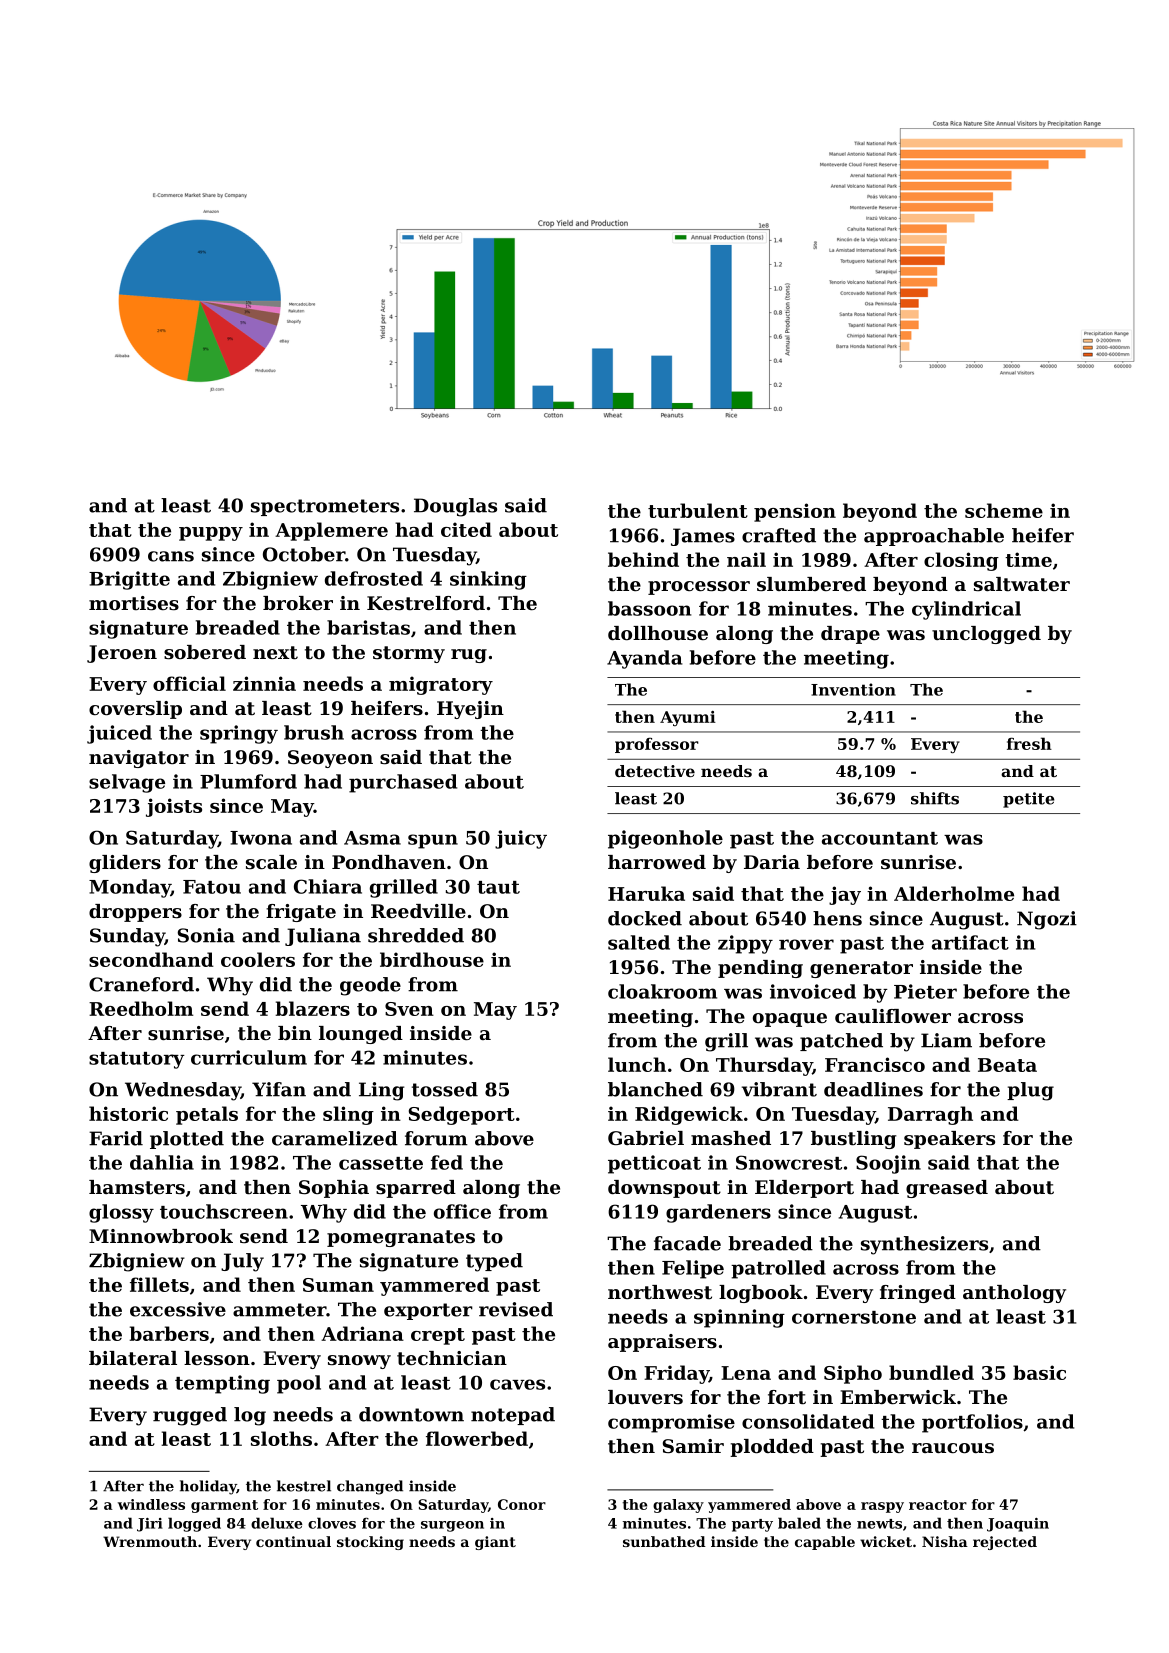 The height and width of the image is (1653, 1169). What do you see at coordinates (813, 991) in the image?
I see `invoiced` at bounding box center [813, 991].
